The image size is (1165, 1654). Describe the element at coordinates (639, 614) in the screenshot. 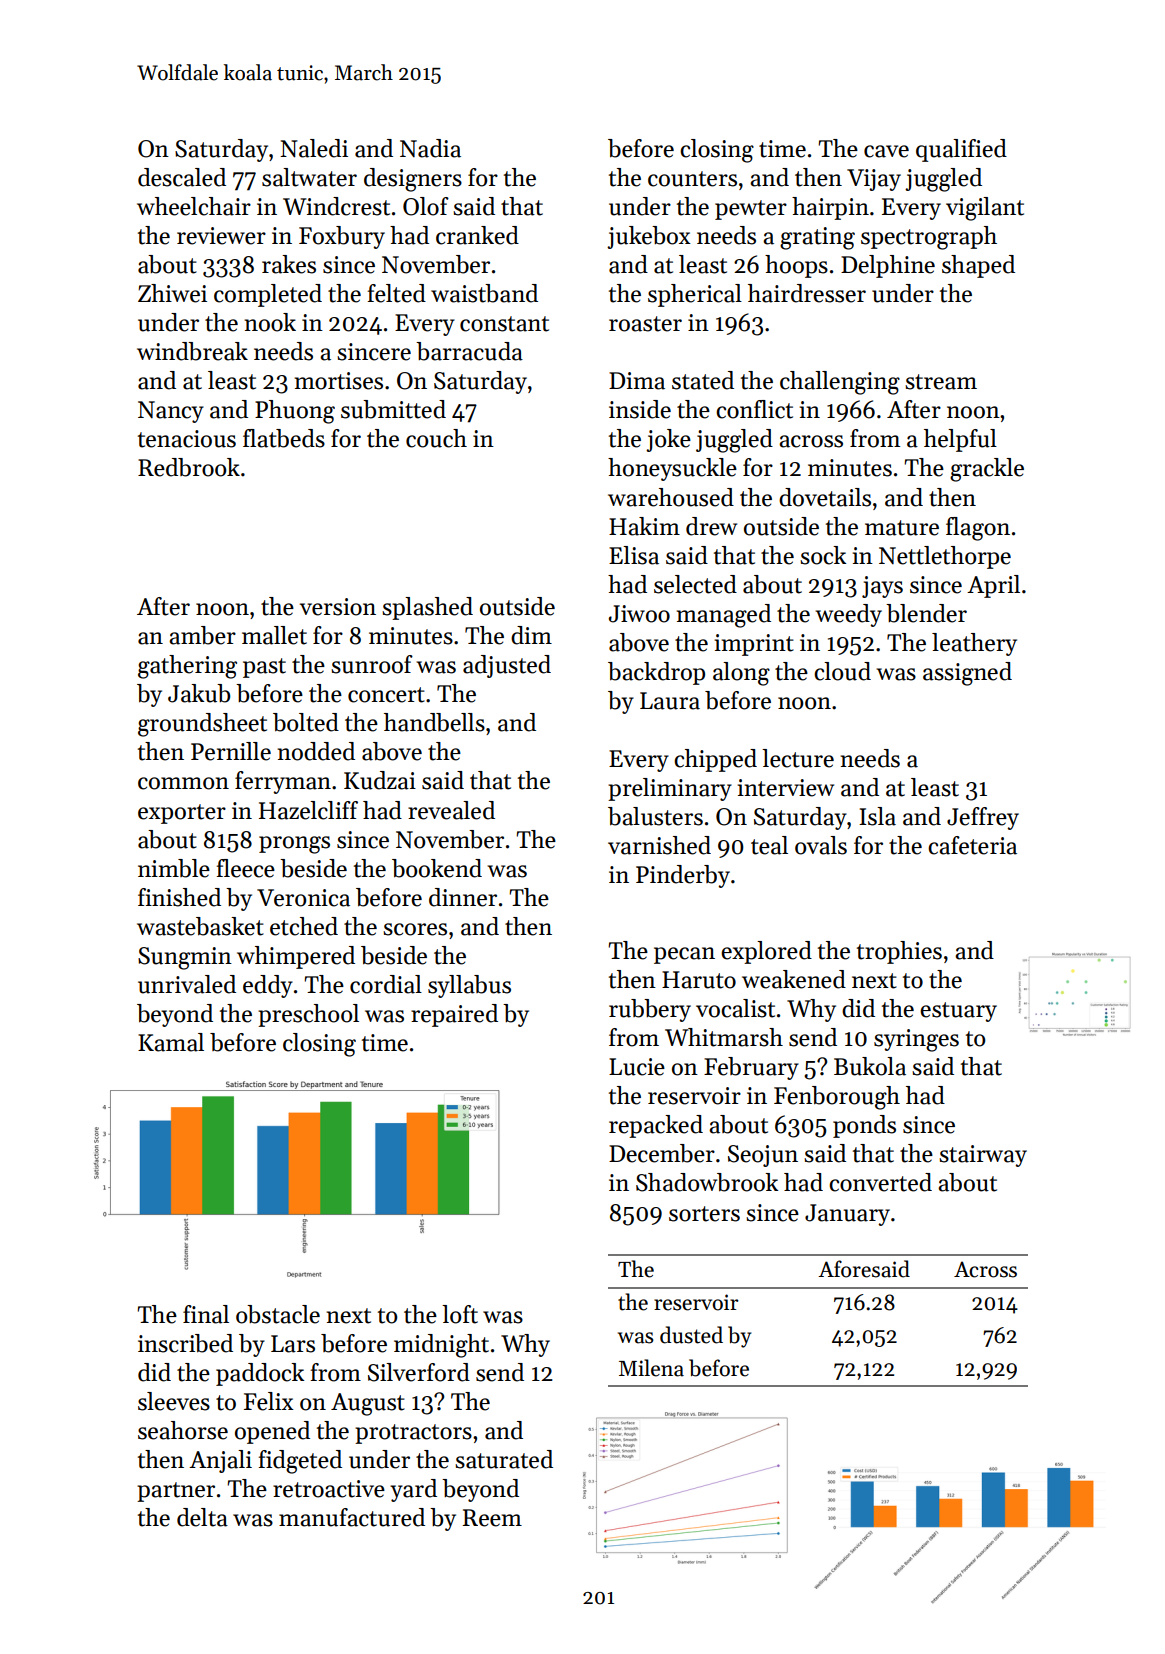

I see `Jiwoo` at that location.
